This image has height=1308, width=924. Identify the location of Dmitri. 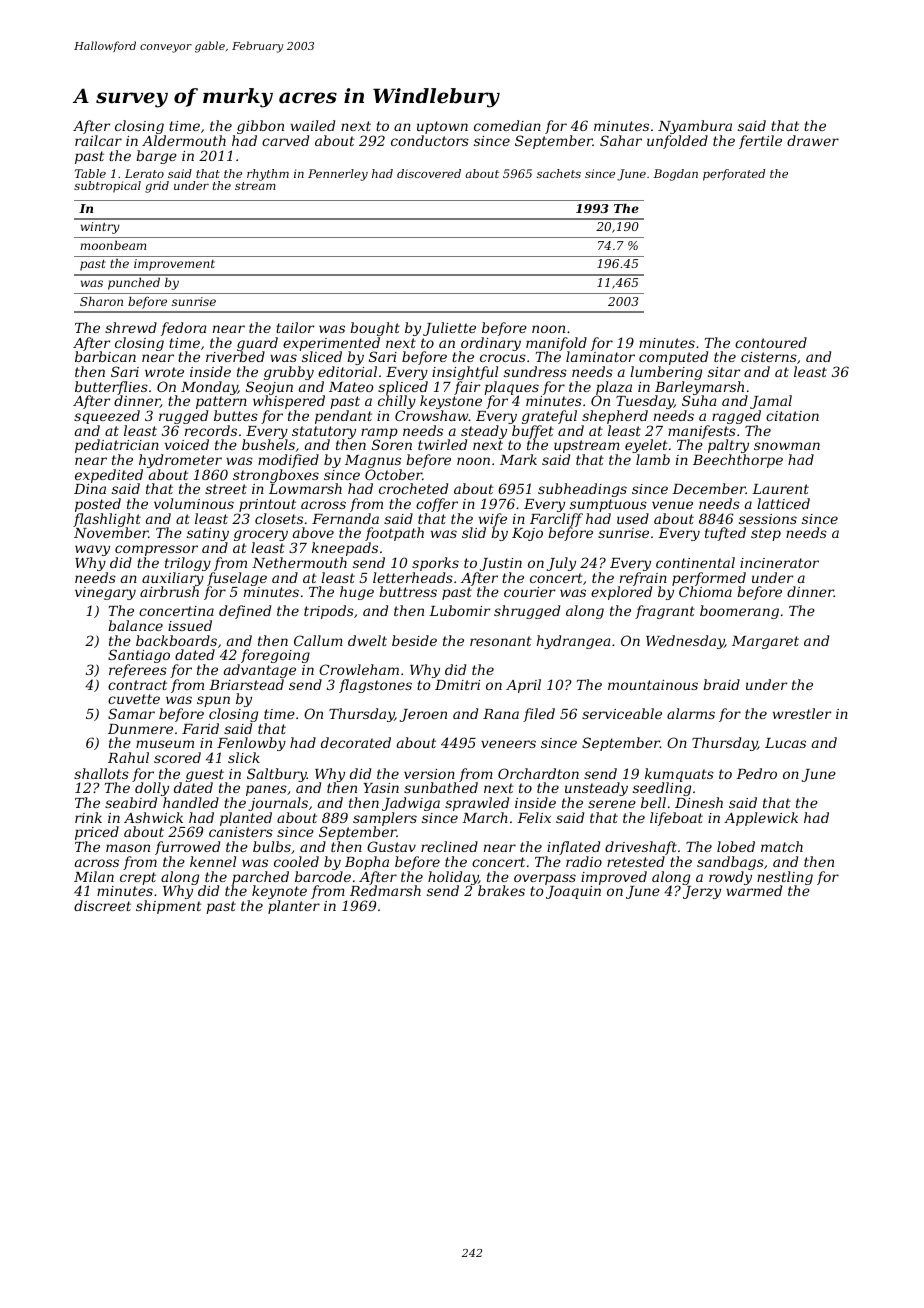
(457, 685).
